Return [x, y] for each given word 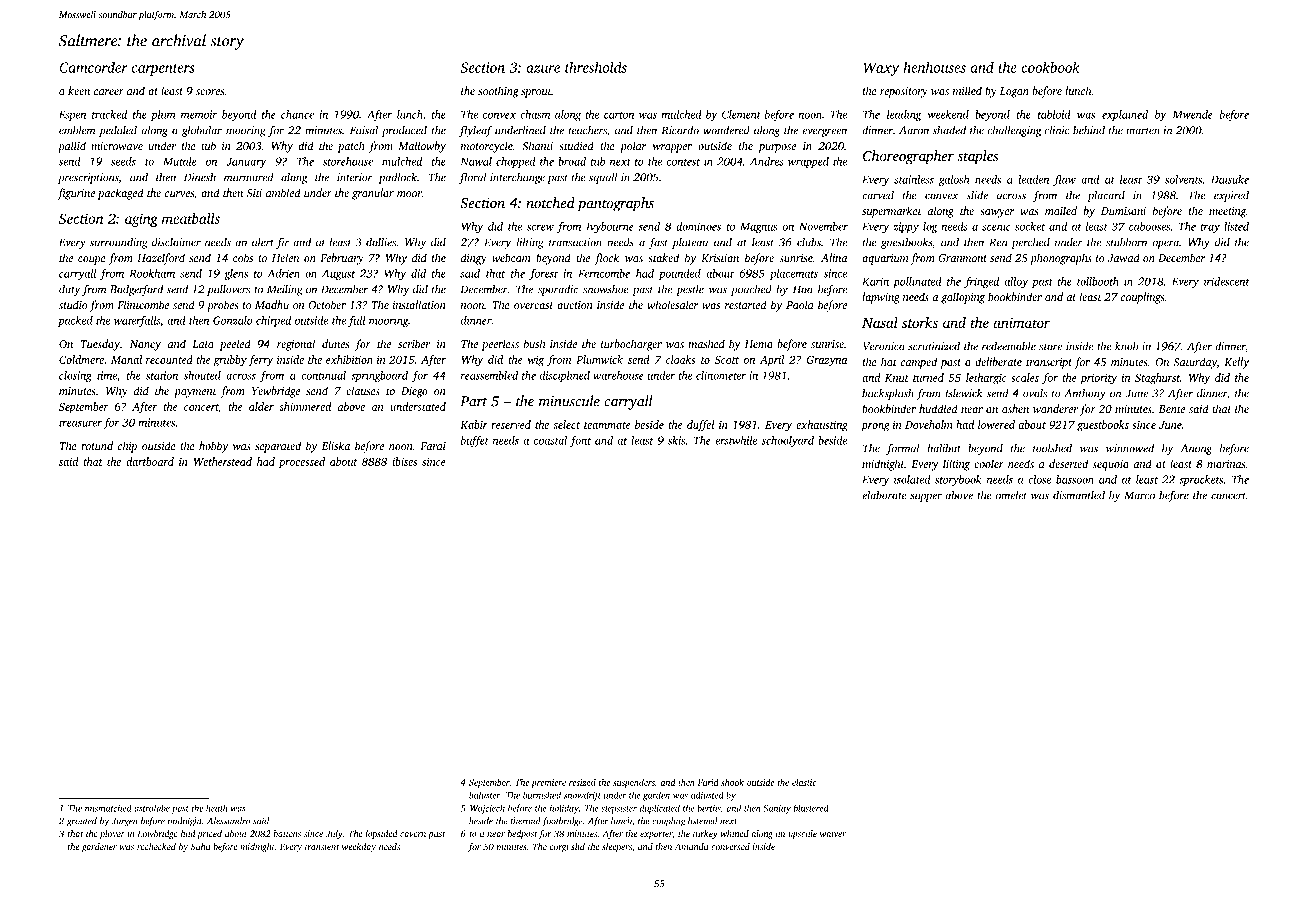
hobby [213, 447]
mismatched [108, 808]
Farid [708, 782]
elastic [804, 782]
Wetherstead [223, 461]
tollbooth [1098, 281]
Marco [1139, 495]
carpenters [163, 70]
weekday [359, 847]
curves [179, 194]
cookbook [1050, 67]
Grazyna [826, 361]
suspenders [634, 783]
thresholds [596, 67]
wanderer [1055, 408]
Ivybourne [610, 227]
